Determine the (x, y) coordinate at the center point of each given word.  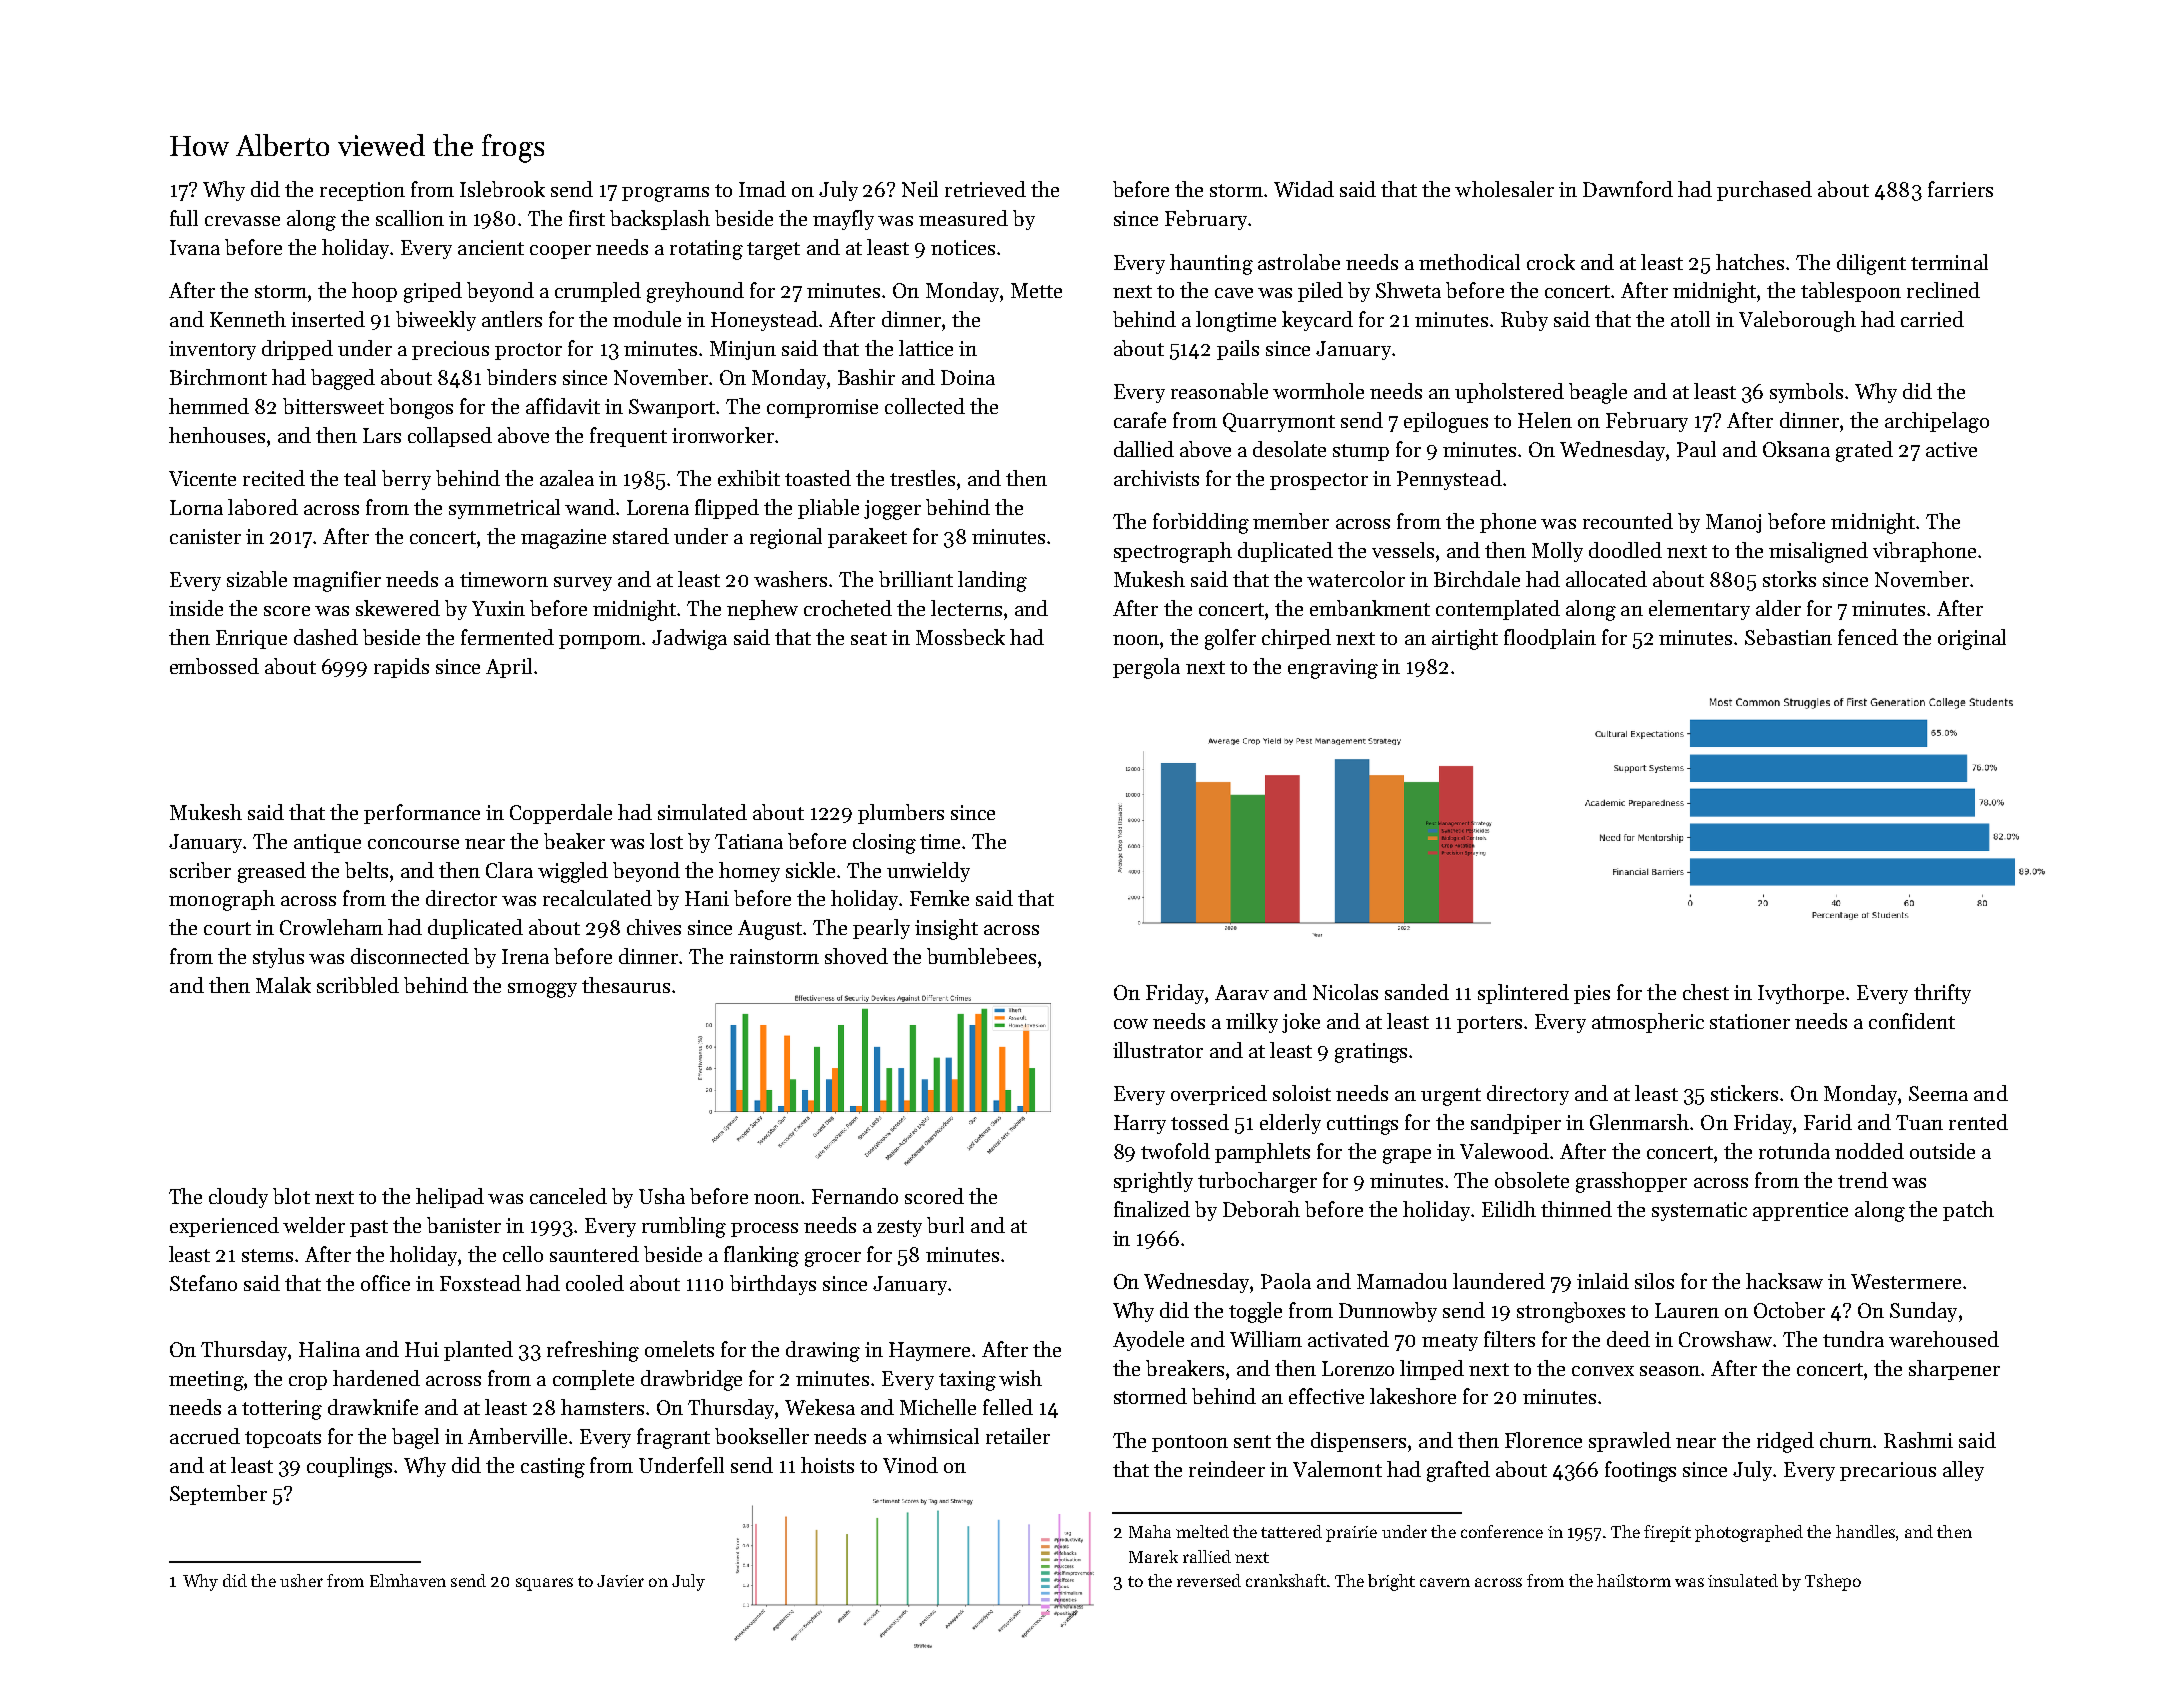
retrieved (985, 189)
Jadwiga (689, 639)
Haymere (929, 1351)
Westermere (1906, 1281)
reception (362, 191)
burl (945, 1225)
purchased (1764, 191)
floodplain (1550, 639)
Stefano (203, 1283)
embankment (1370, 608)
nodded (1869, 1151)
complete (593, 1380)
